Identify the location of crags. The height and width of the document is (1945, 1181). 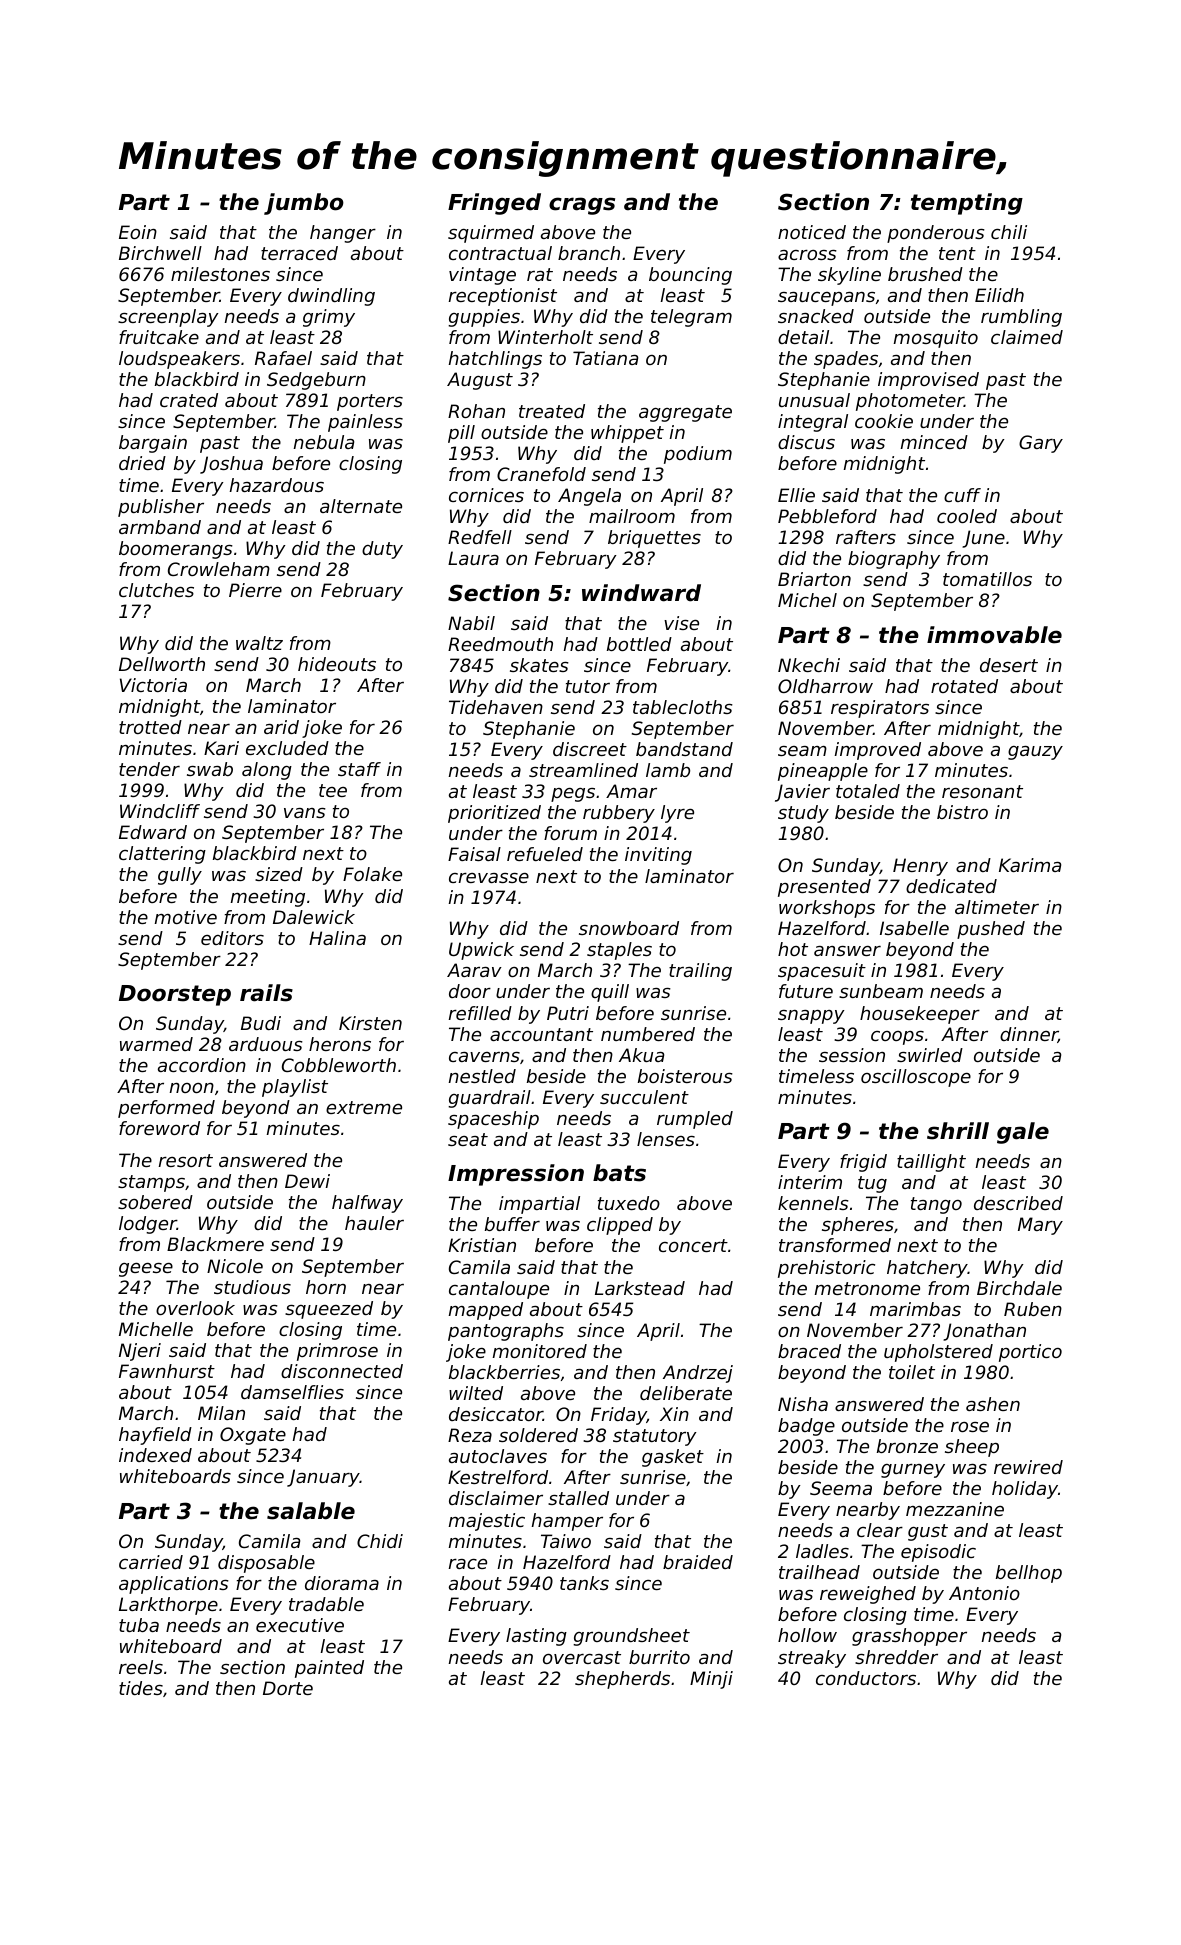
(582, 206).
